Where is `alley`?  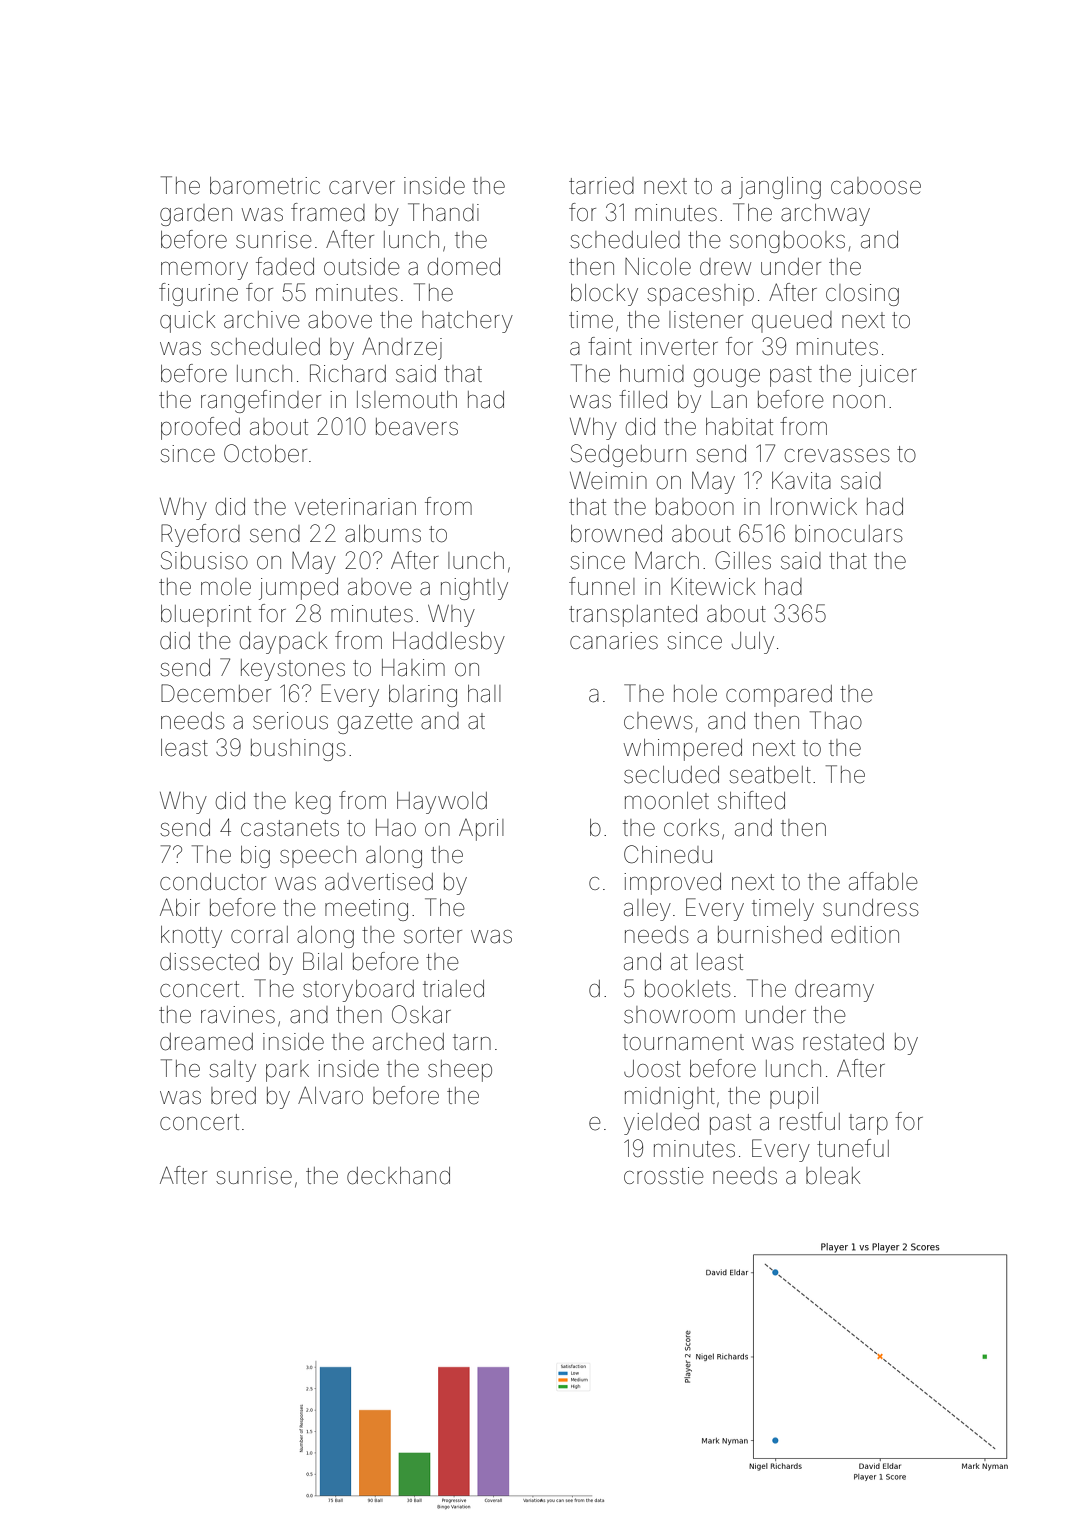 alley is located at coordinates (647, 910).
